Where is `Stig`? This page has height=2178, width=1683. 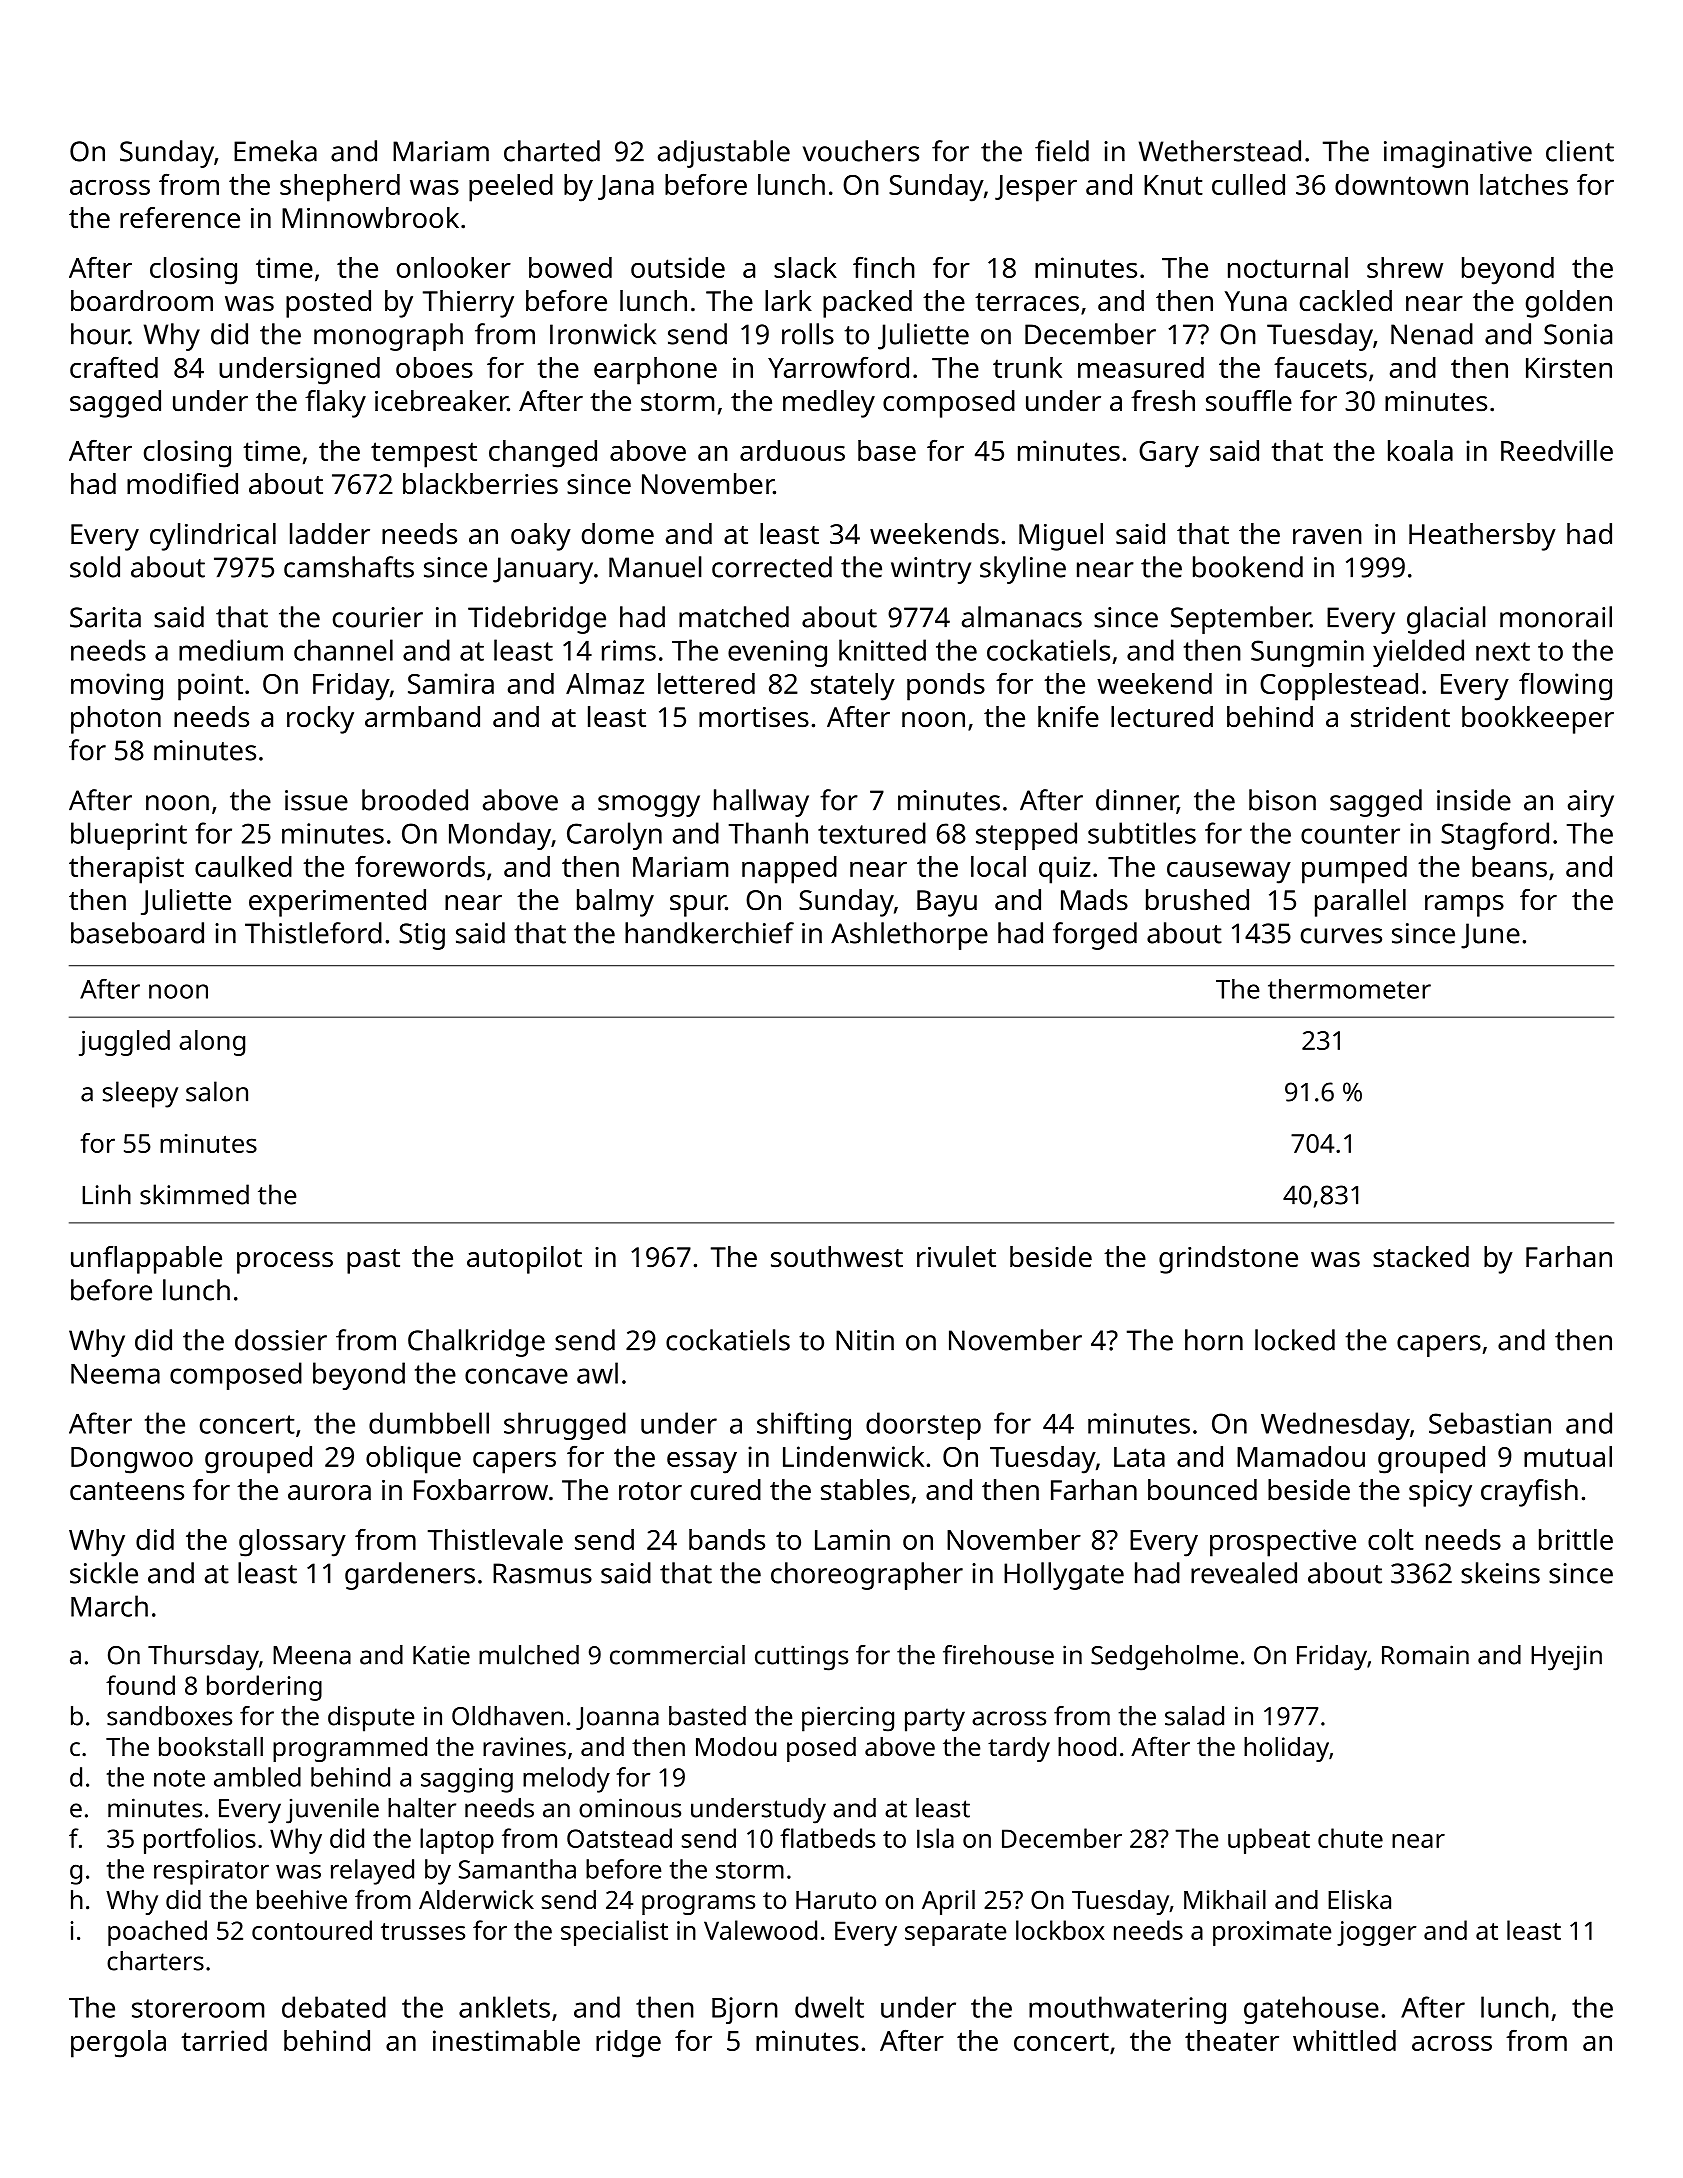 Stig is located at coordinates (422, 936).
